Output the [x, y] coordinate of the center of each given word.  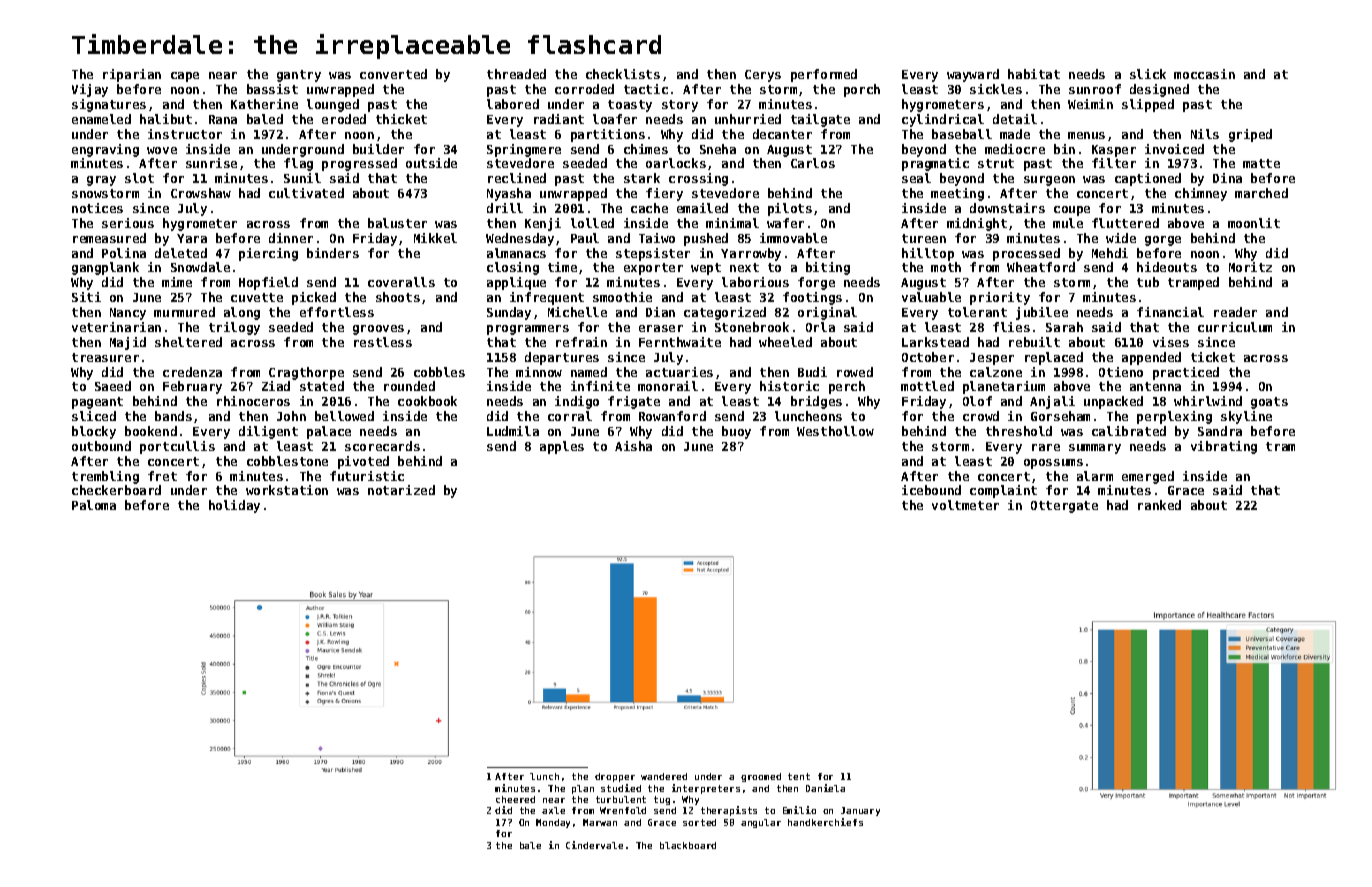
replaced [1054, 358]
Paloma [94, 505]
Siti [86, 297]
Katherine [264, 104]
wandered [664, 776]
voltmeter [965, 505]
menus [1086, 135]
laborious [755, 282]
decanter [782, 134]
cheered [515, 799]
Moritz [1250, 267]
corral [570, 416]
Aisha [633, 446]
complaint [1003, 491]
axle [553, 810]
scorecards [382, 446]
